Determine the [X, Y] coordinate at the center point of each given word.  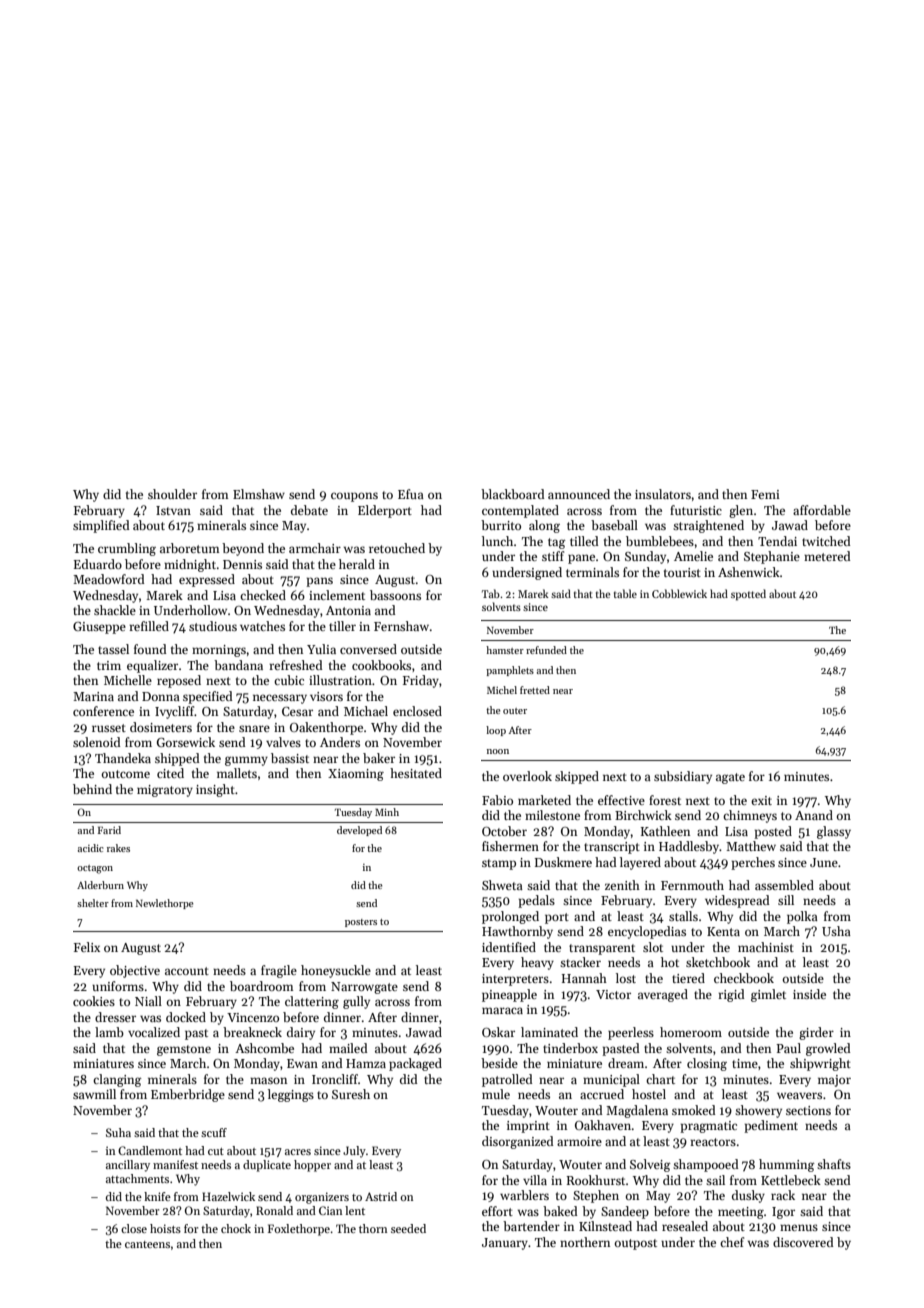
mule [496, 1094]
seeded [408, 1228]
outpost [636, 1244]
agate [730, 778]
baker [379, 758]
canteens [147, 1244]
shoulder [172, 494]
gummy [246, 761]
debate [309, 510]
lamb [109, 1032]
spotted [748, 594]
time [745, 1063]
